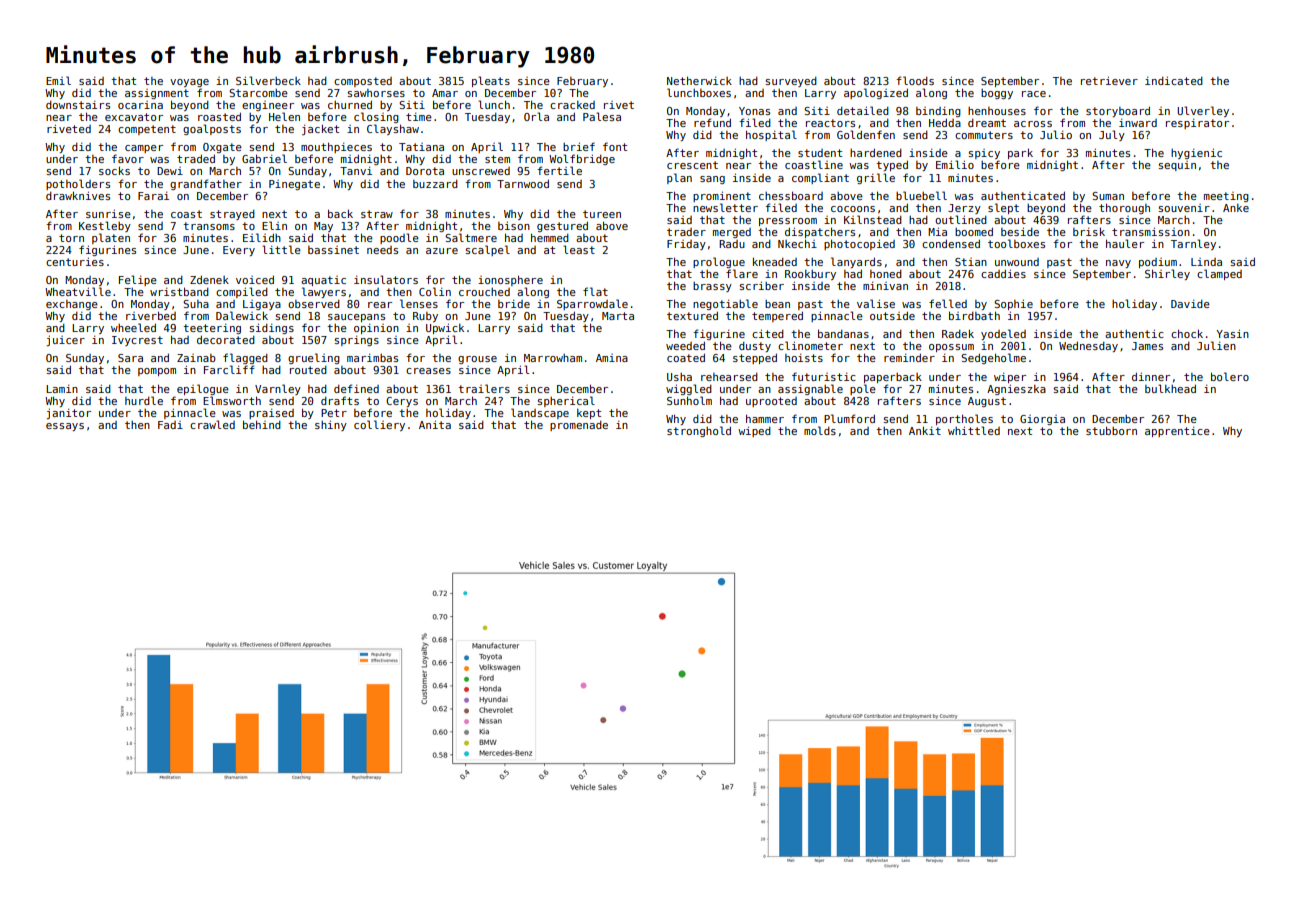 This document has width=1308, height=924. I want to click on bulkhead, so click(1170, 388).
